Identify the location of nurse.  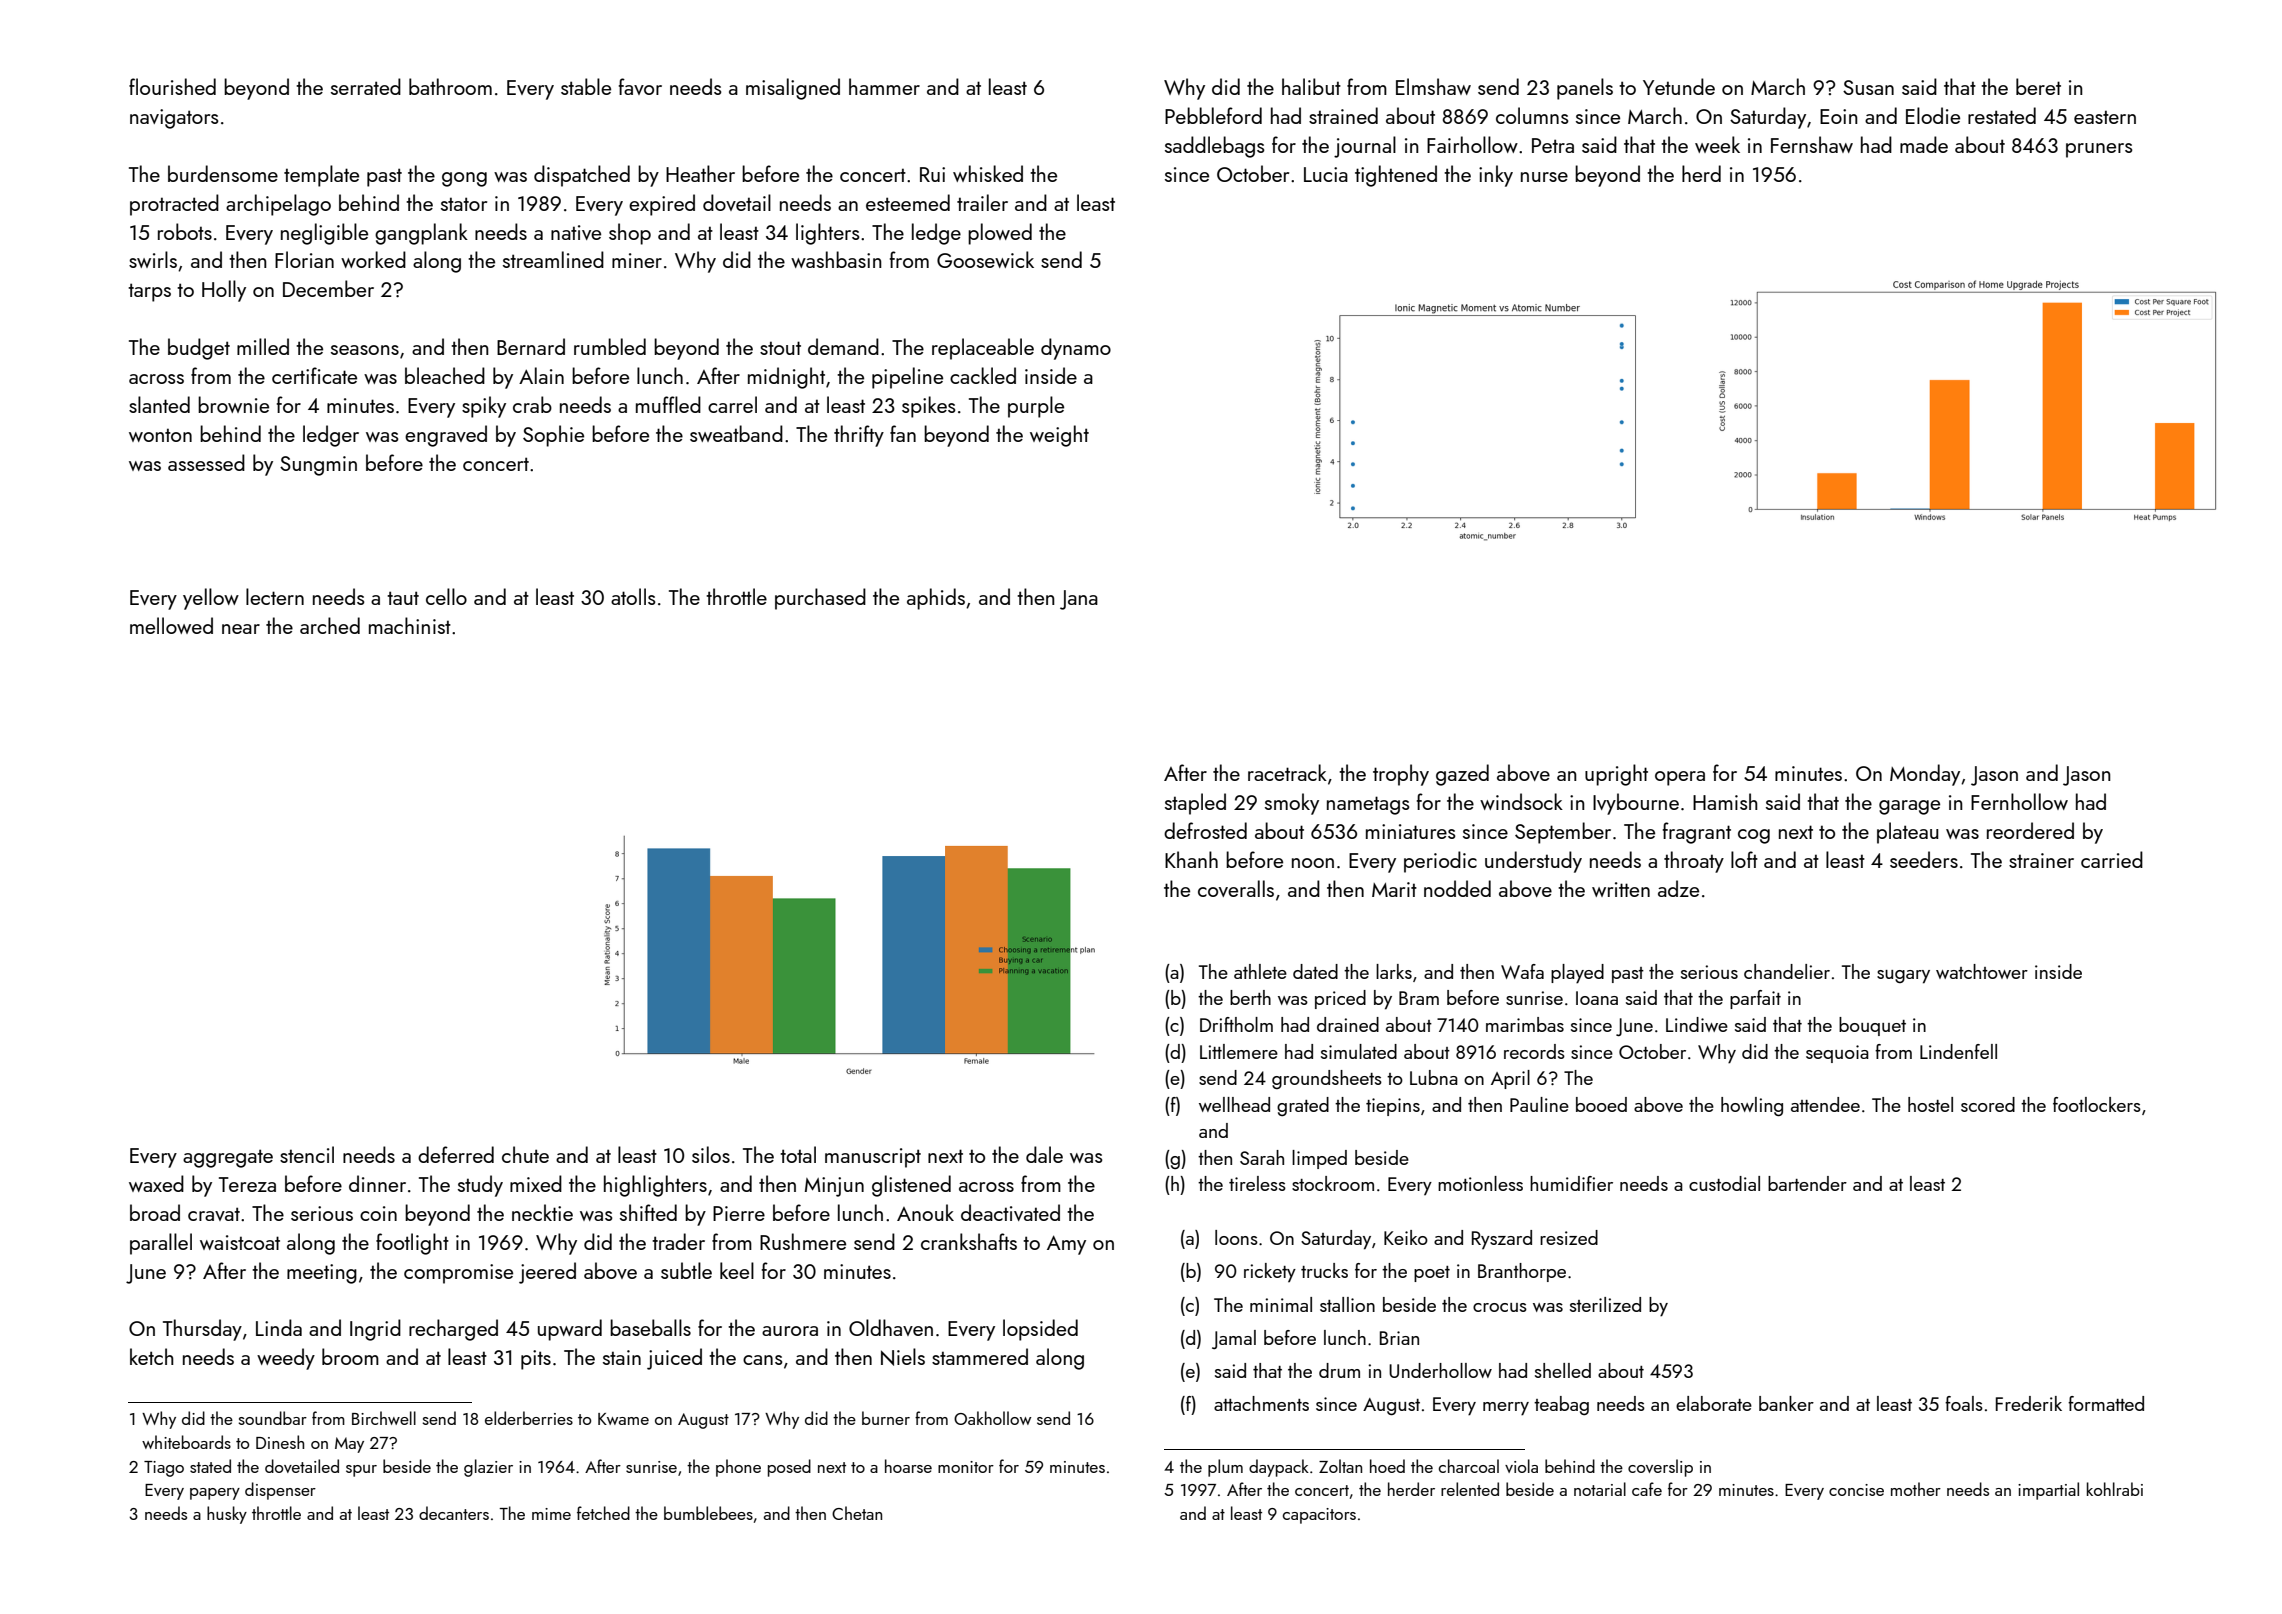
(1544, 177).
